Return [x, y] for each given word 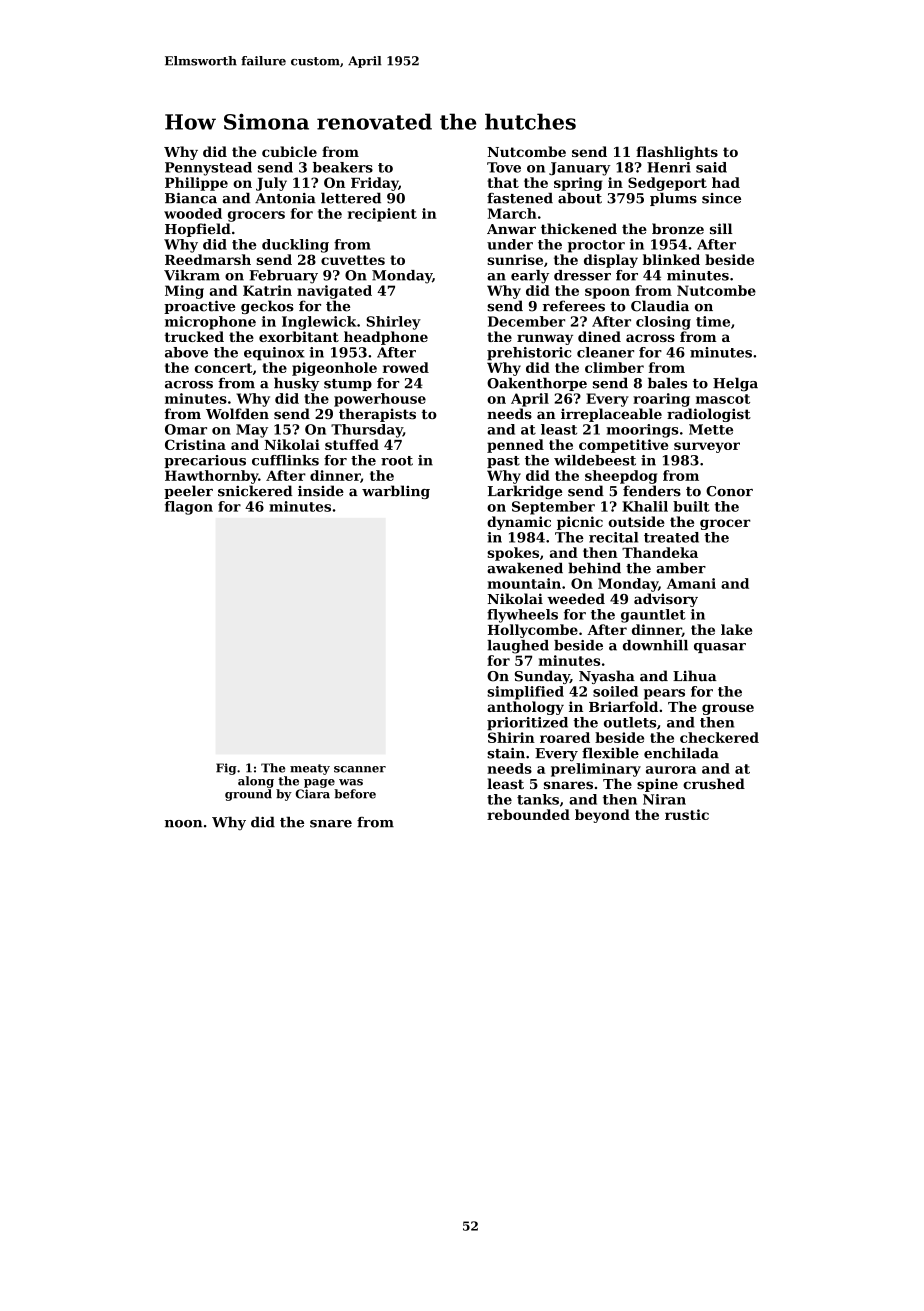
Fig [226, 769]
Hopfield [198, 230]
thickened [579, 228]
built [691, 506]
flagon [189, 508]
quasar [720, 648]
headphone [386, 338]
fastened [520, 198]
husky [296, 384]
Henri [669, 167]
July [271, 184]
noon [183, 824]
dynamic [519, 523]
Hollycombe [533, 631]
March [512, 213]
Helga [735, 385]
